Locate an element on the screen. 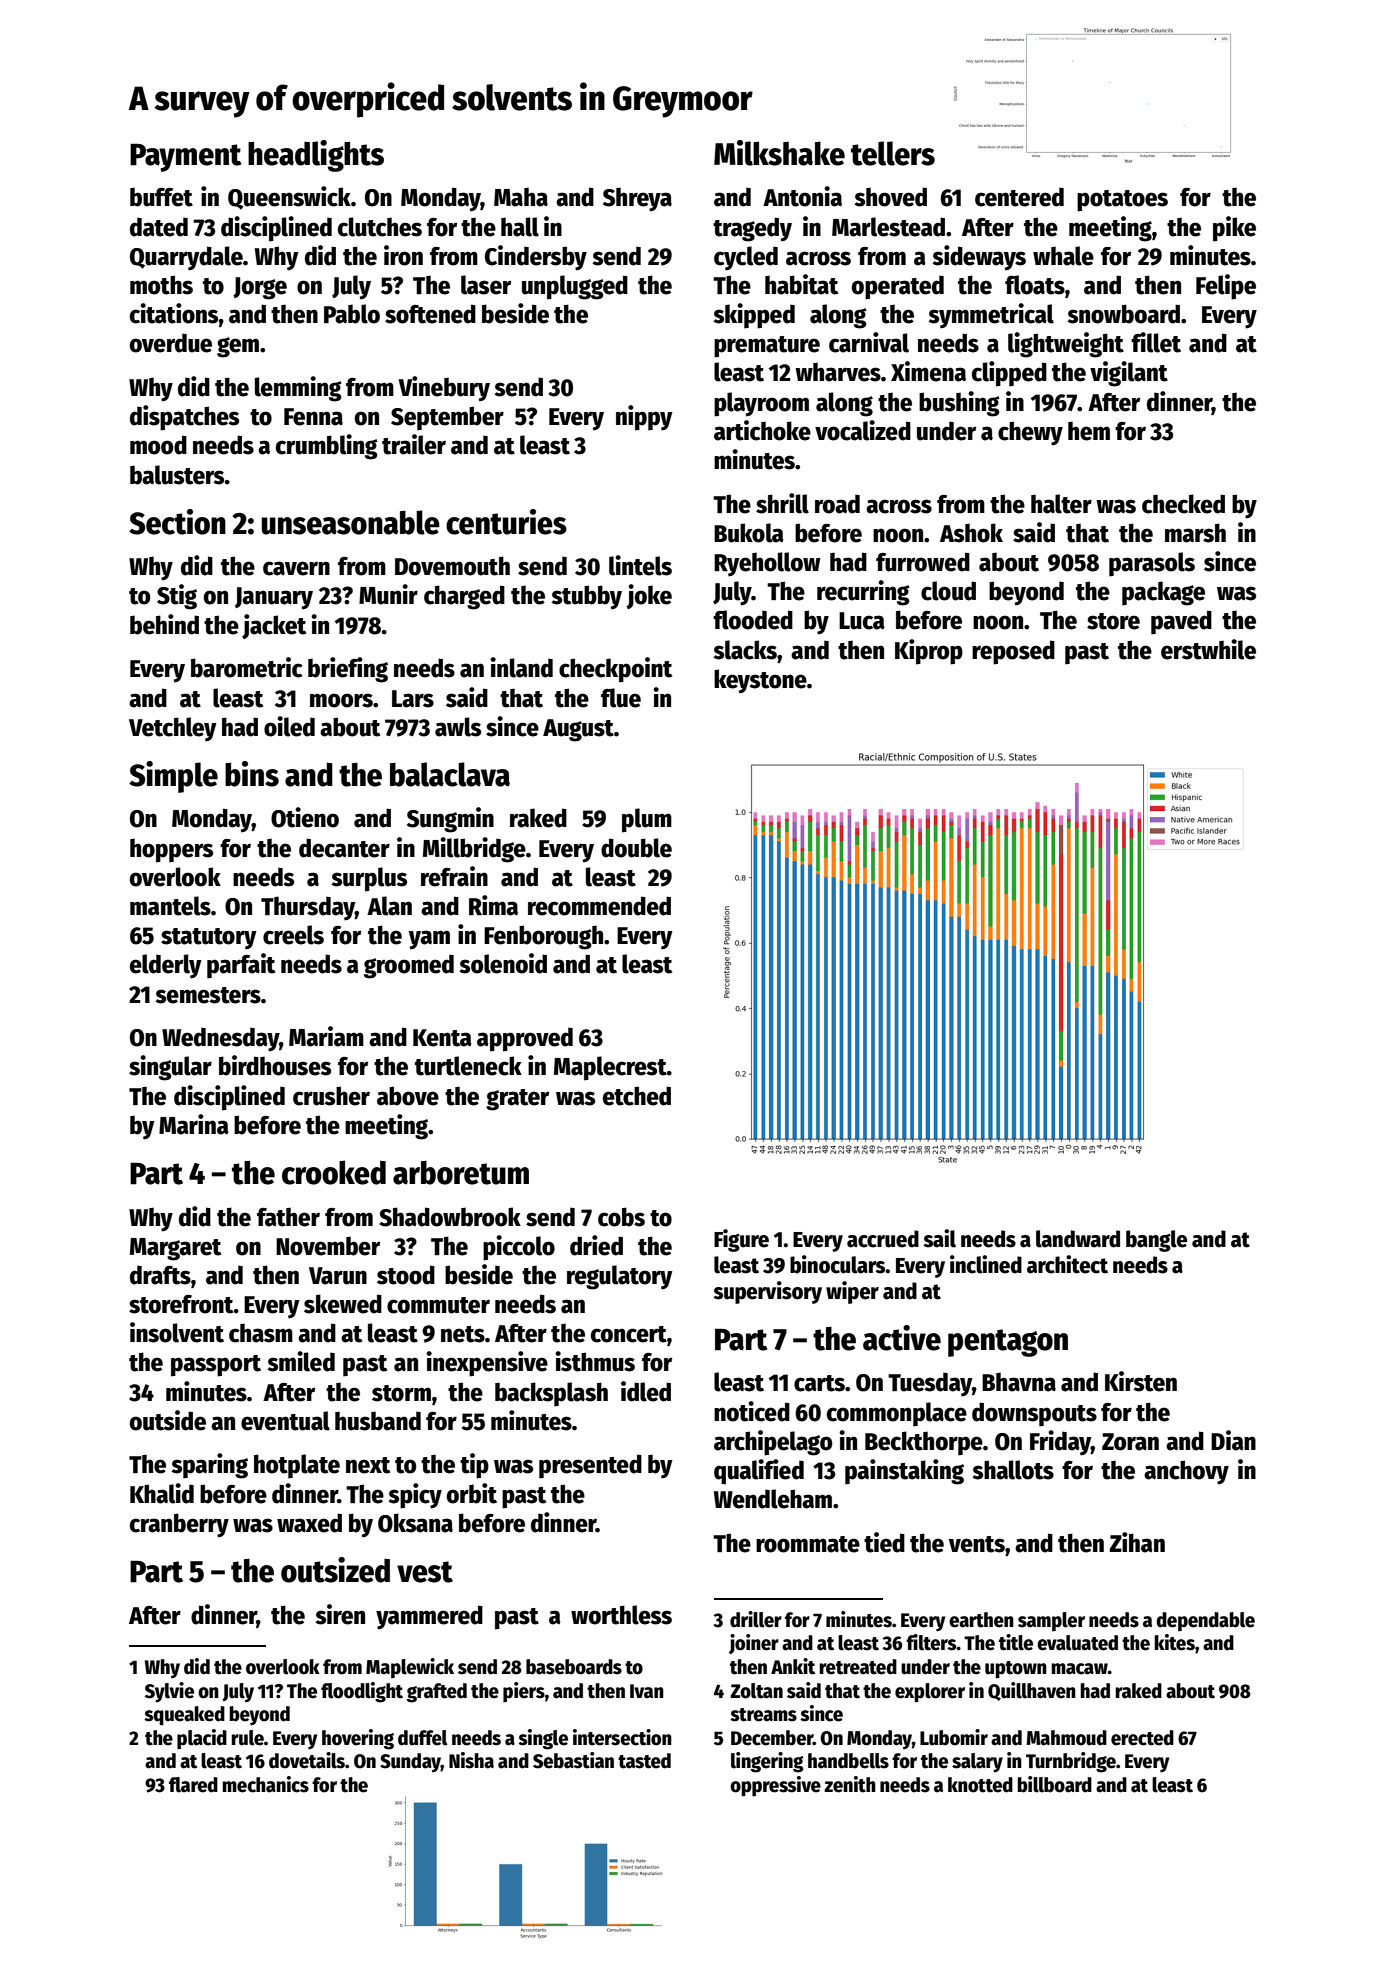 The width and height of the screenshot is (1386, 1969). Milkshake is located at coordinates (779, 153).
